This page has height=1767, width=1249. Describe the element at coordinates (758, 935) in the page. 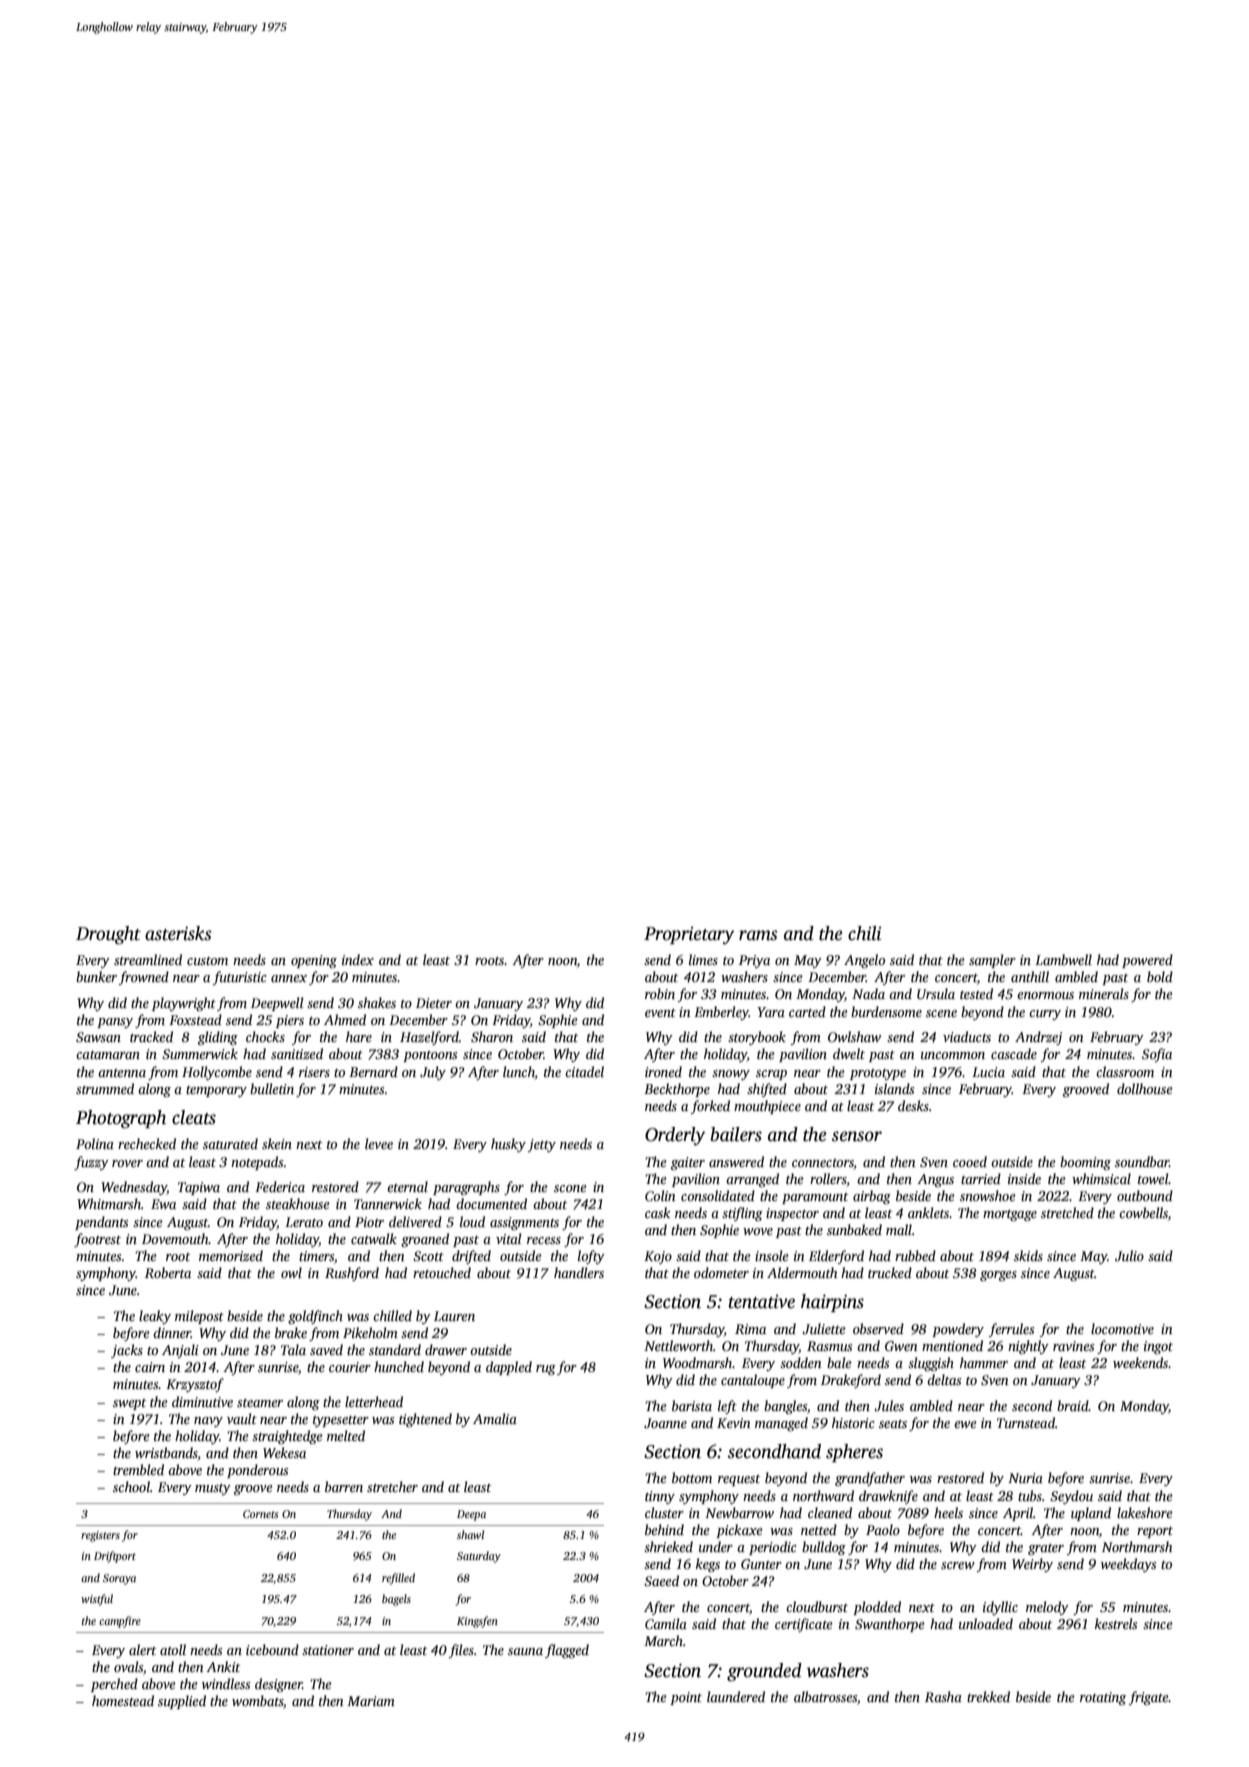

I see `rams` at that location.
